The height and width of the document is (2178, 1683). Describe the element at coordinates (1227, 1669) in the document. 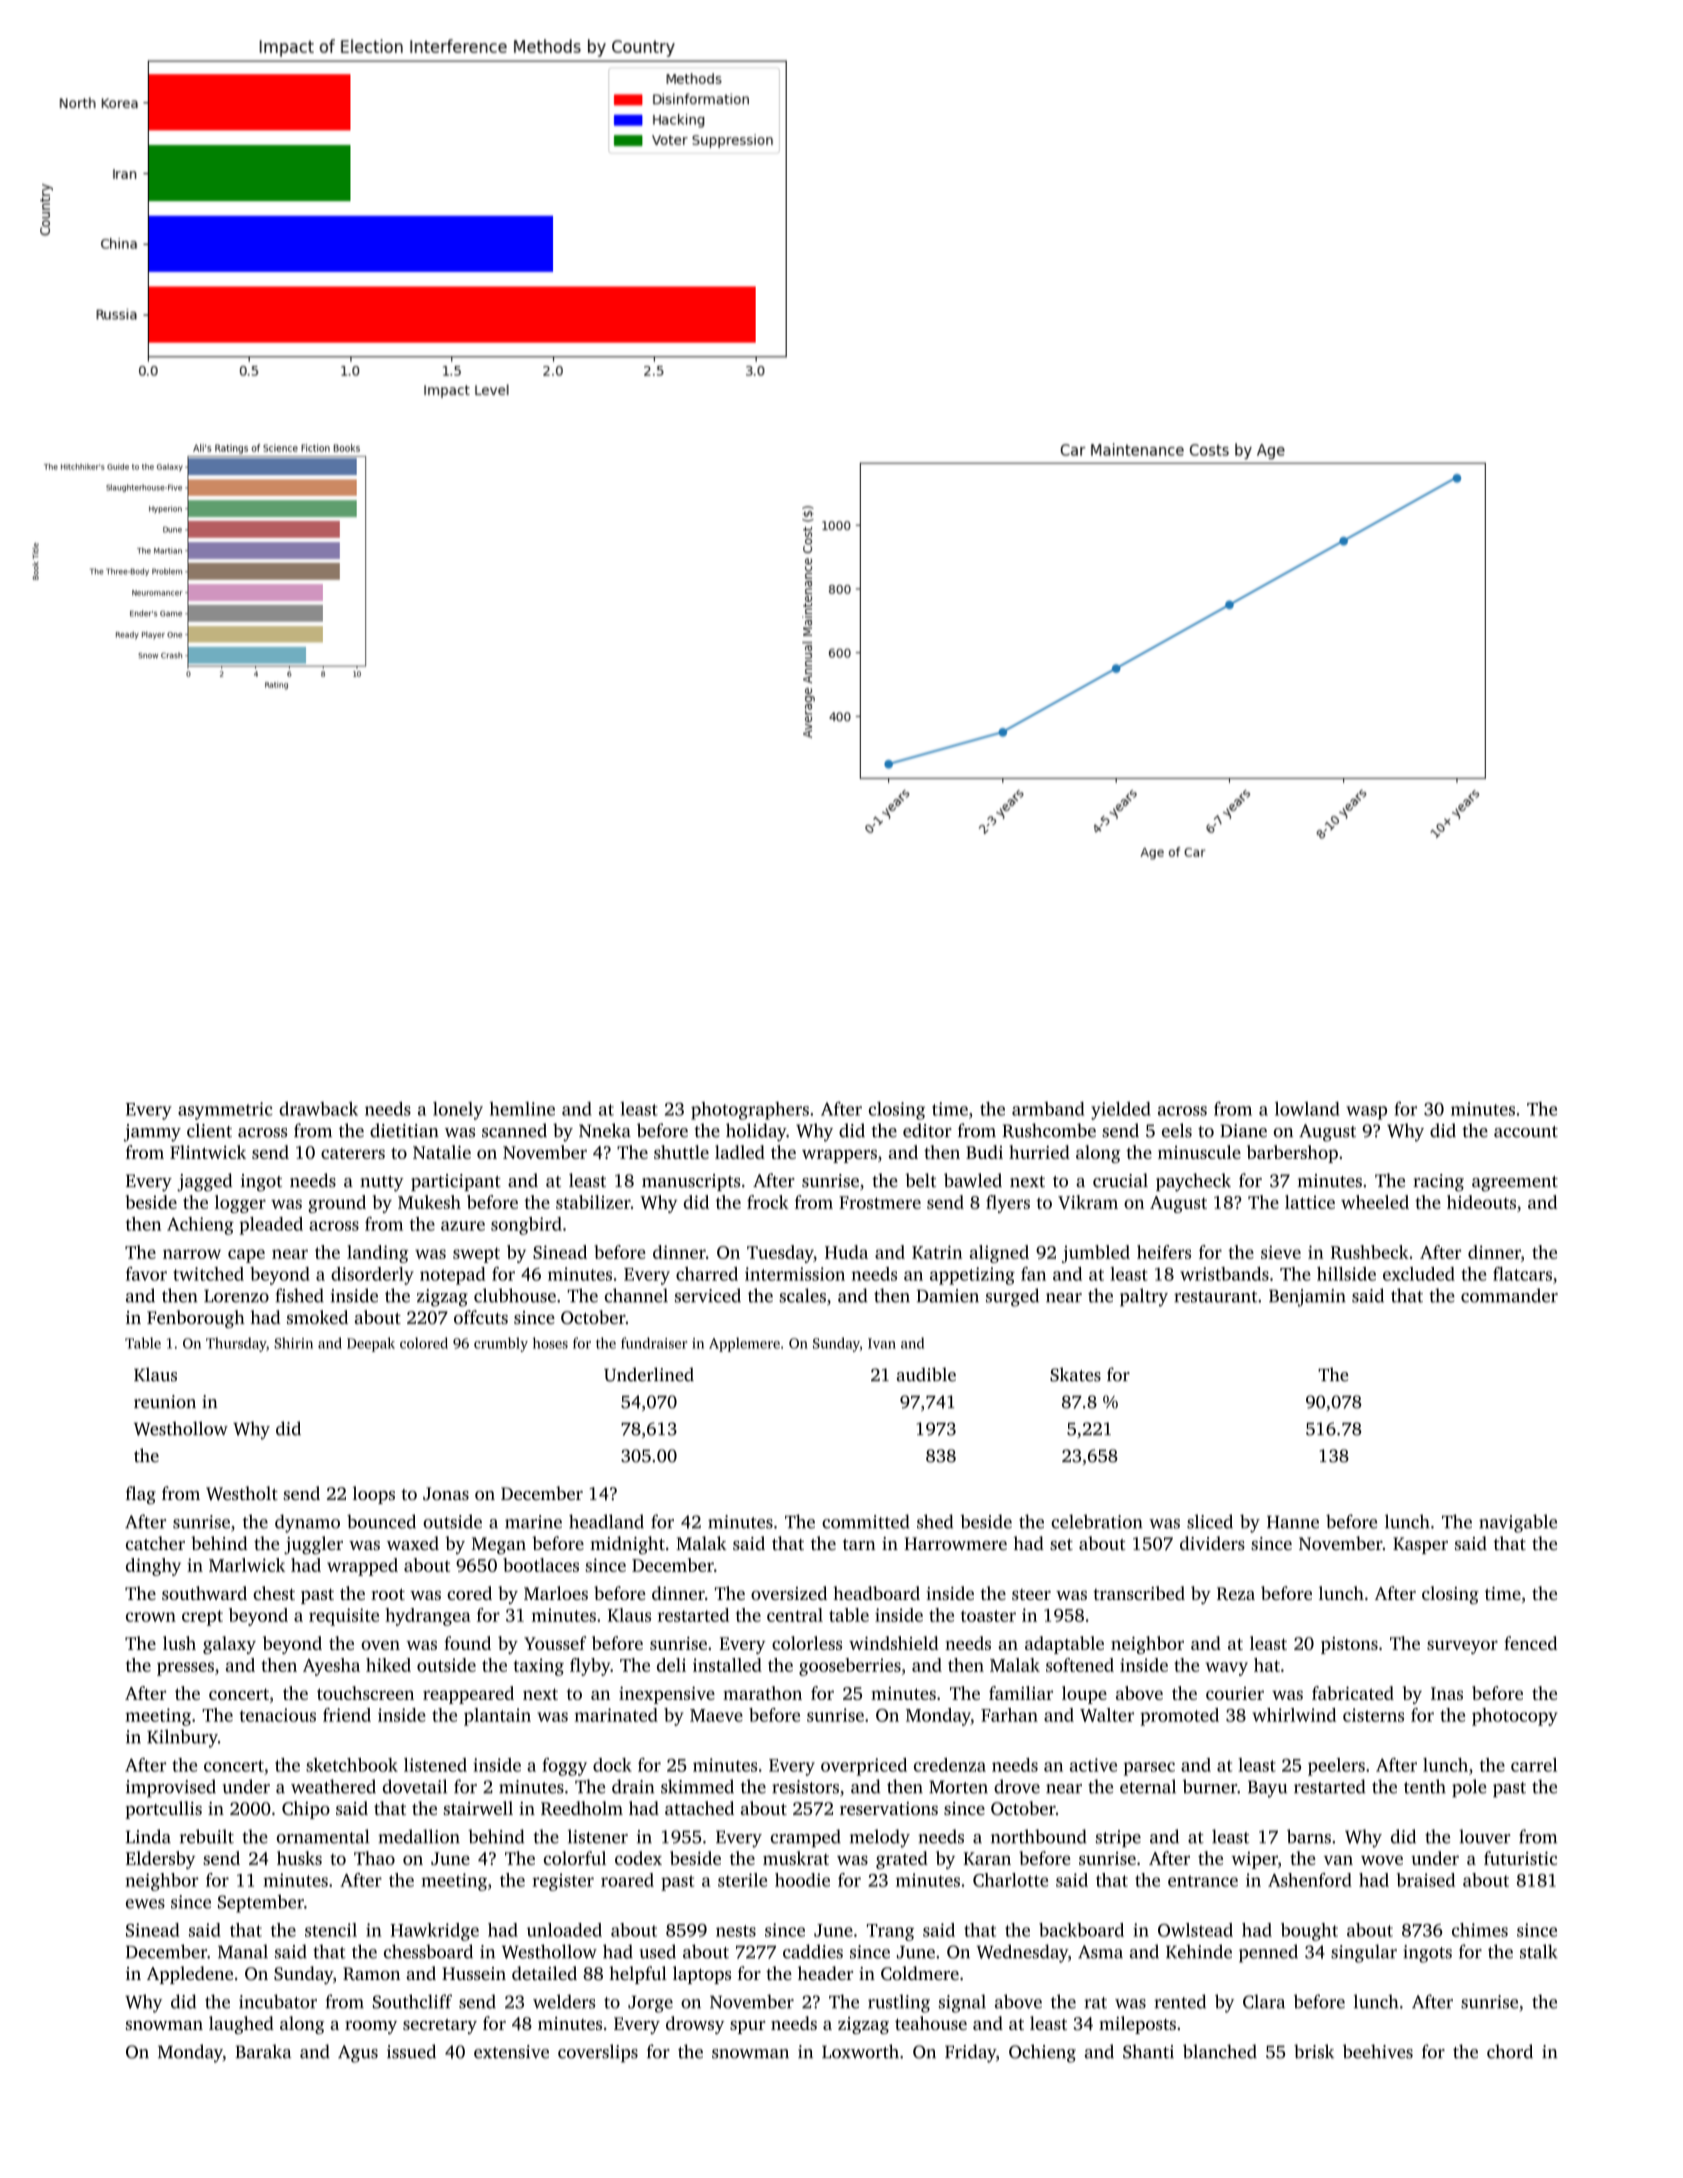

I see `wavy` at that location.
